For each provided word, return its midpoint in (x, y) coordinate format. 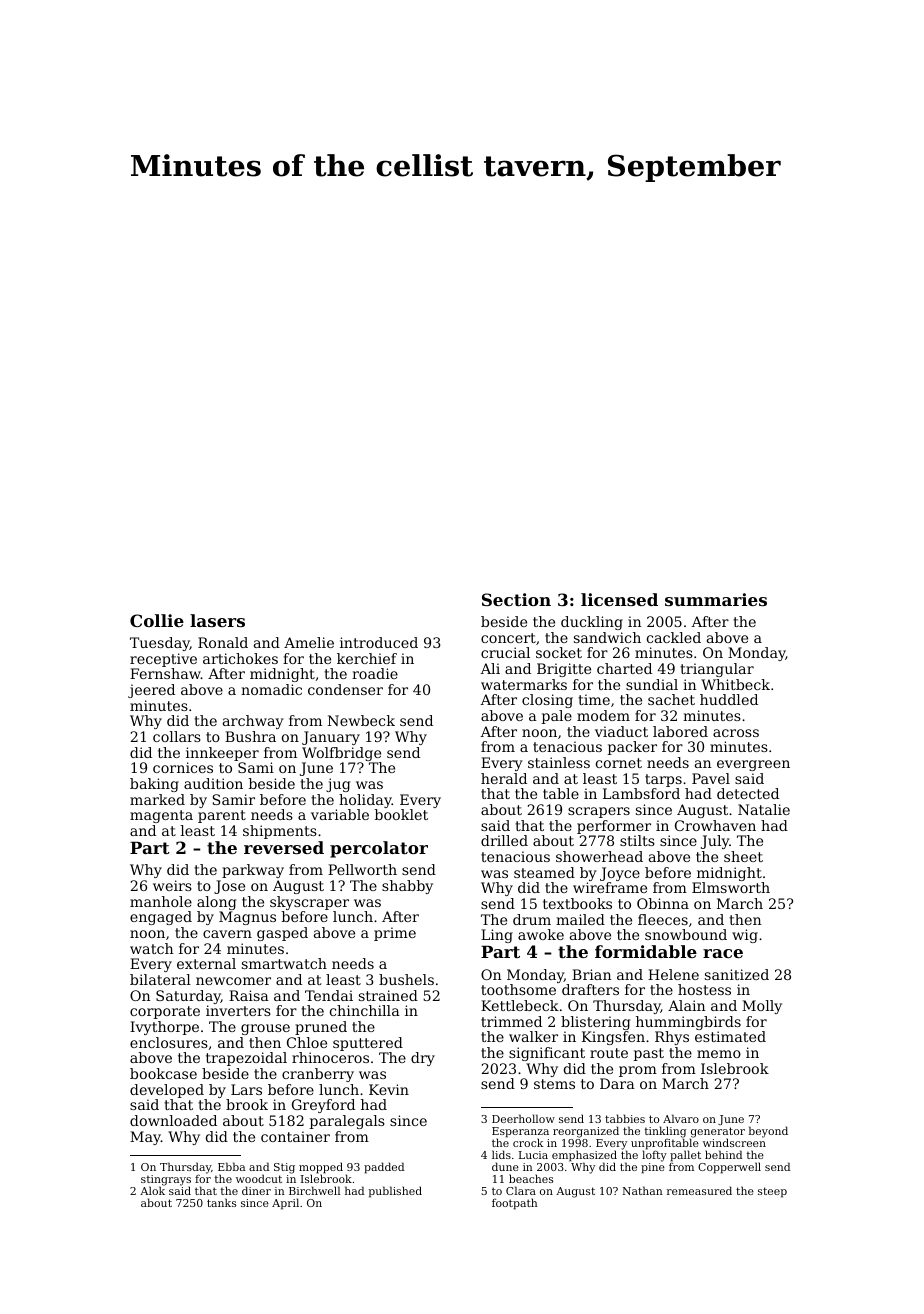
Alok (152, 1190)
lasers (217, 620)
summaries (716, 599)
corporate (165, 1012)
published (395, 1192)
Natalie (764, 809)
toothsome (518, 989)
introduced (379, 642)
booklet (401, 814)
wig (745, 936)
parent (222, 816)
